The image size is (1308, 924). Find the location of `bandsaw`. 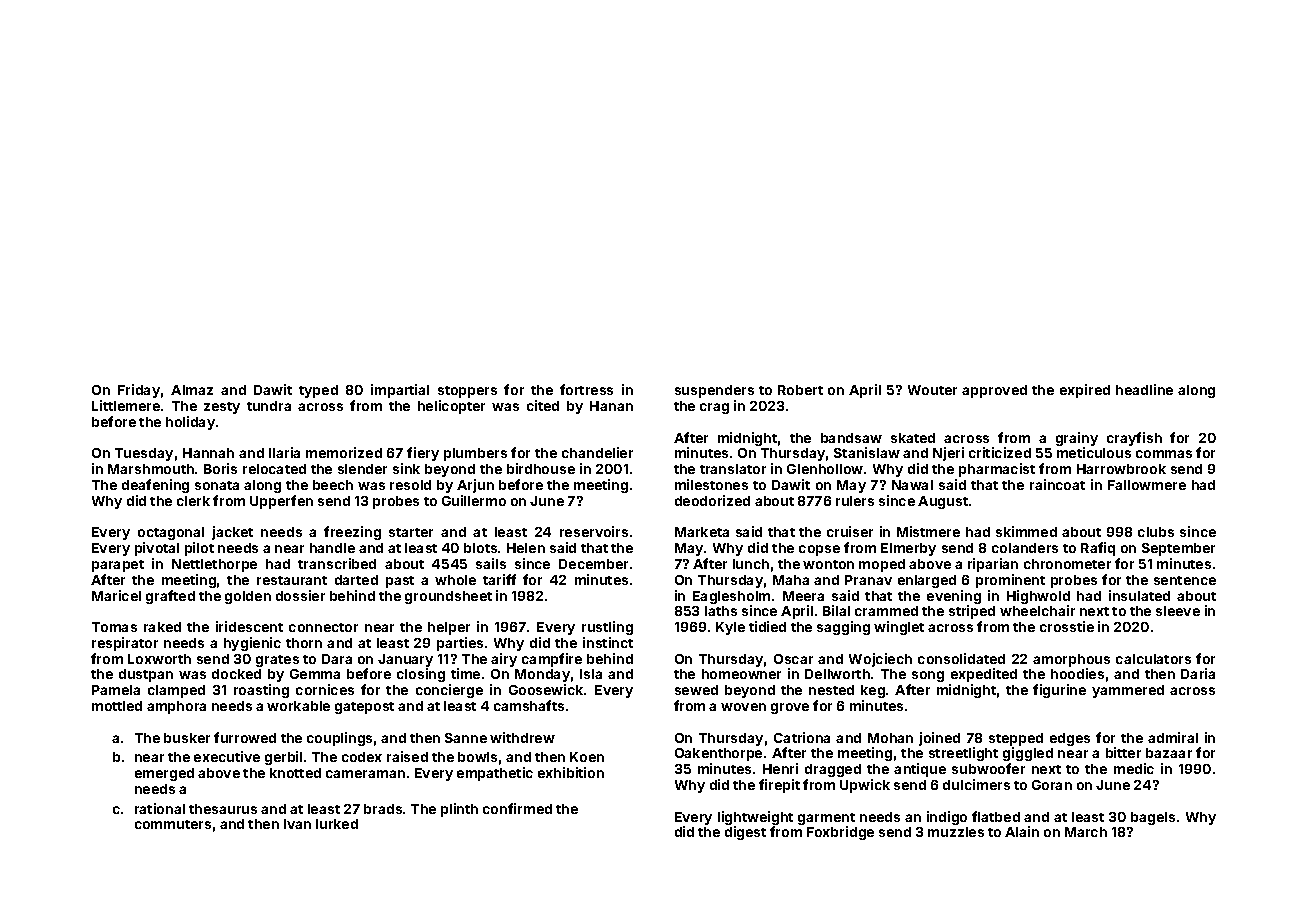

bandsaw is located at coordinates (851, 438).
